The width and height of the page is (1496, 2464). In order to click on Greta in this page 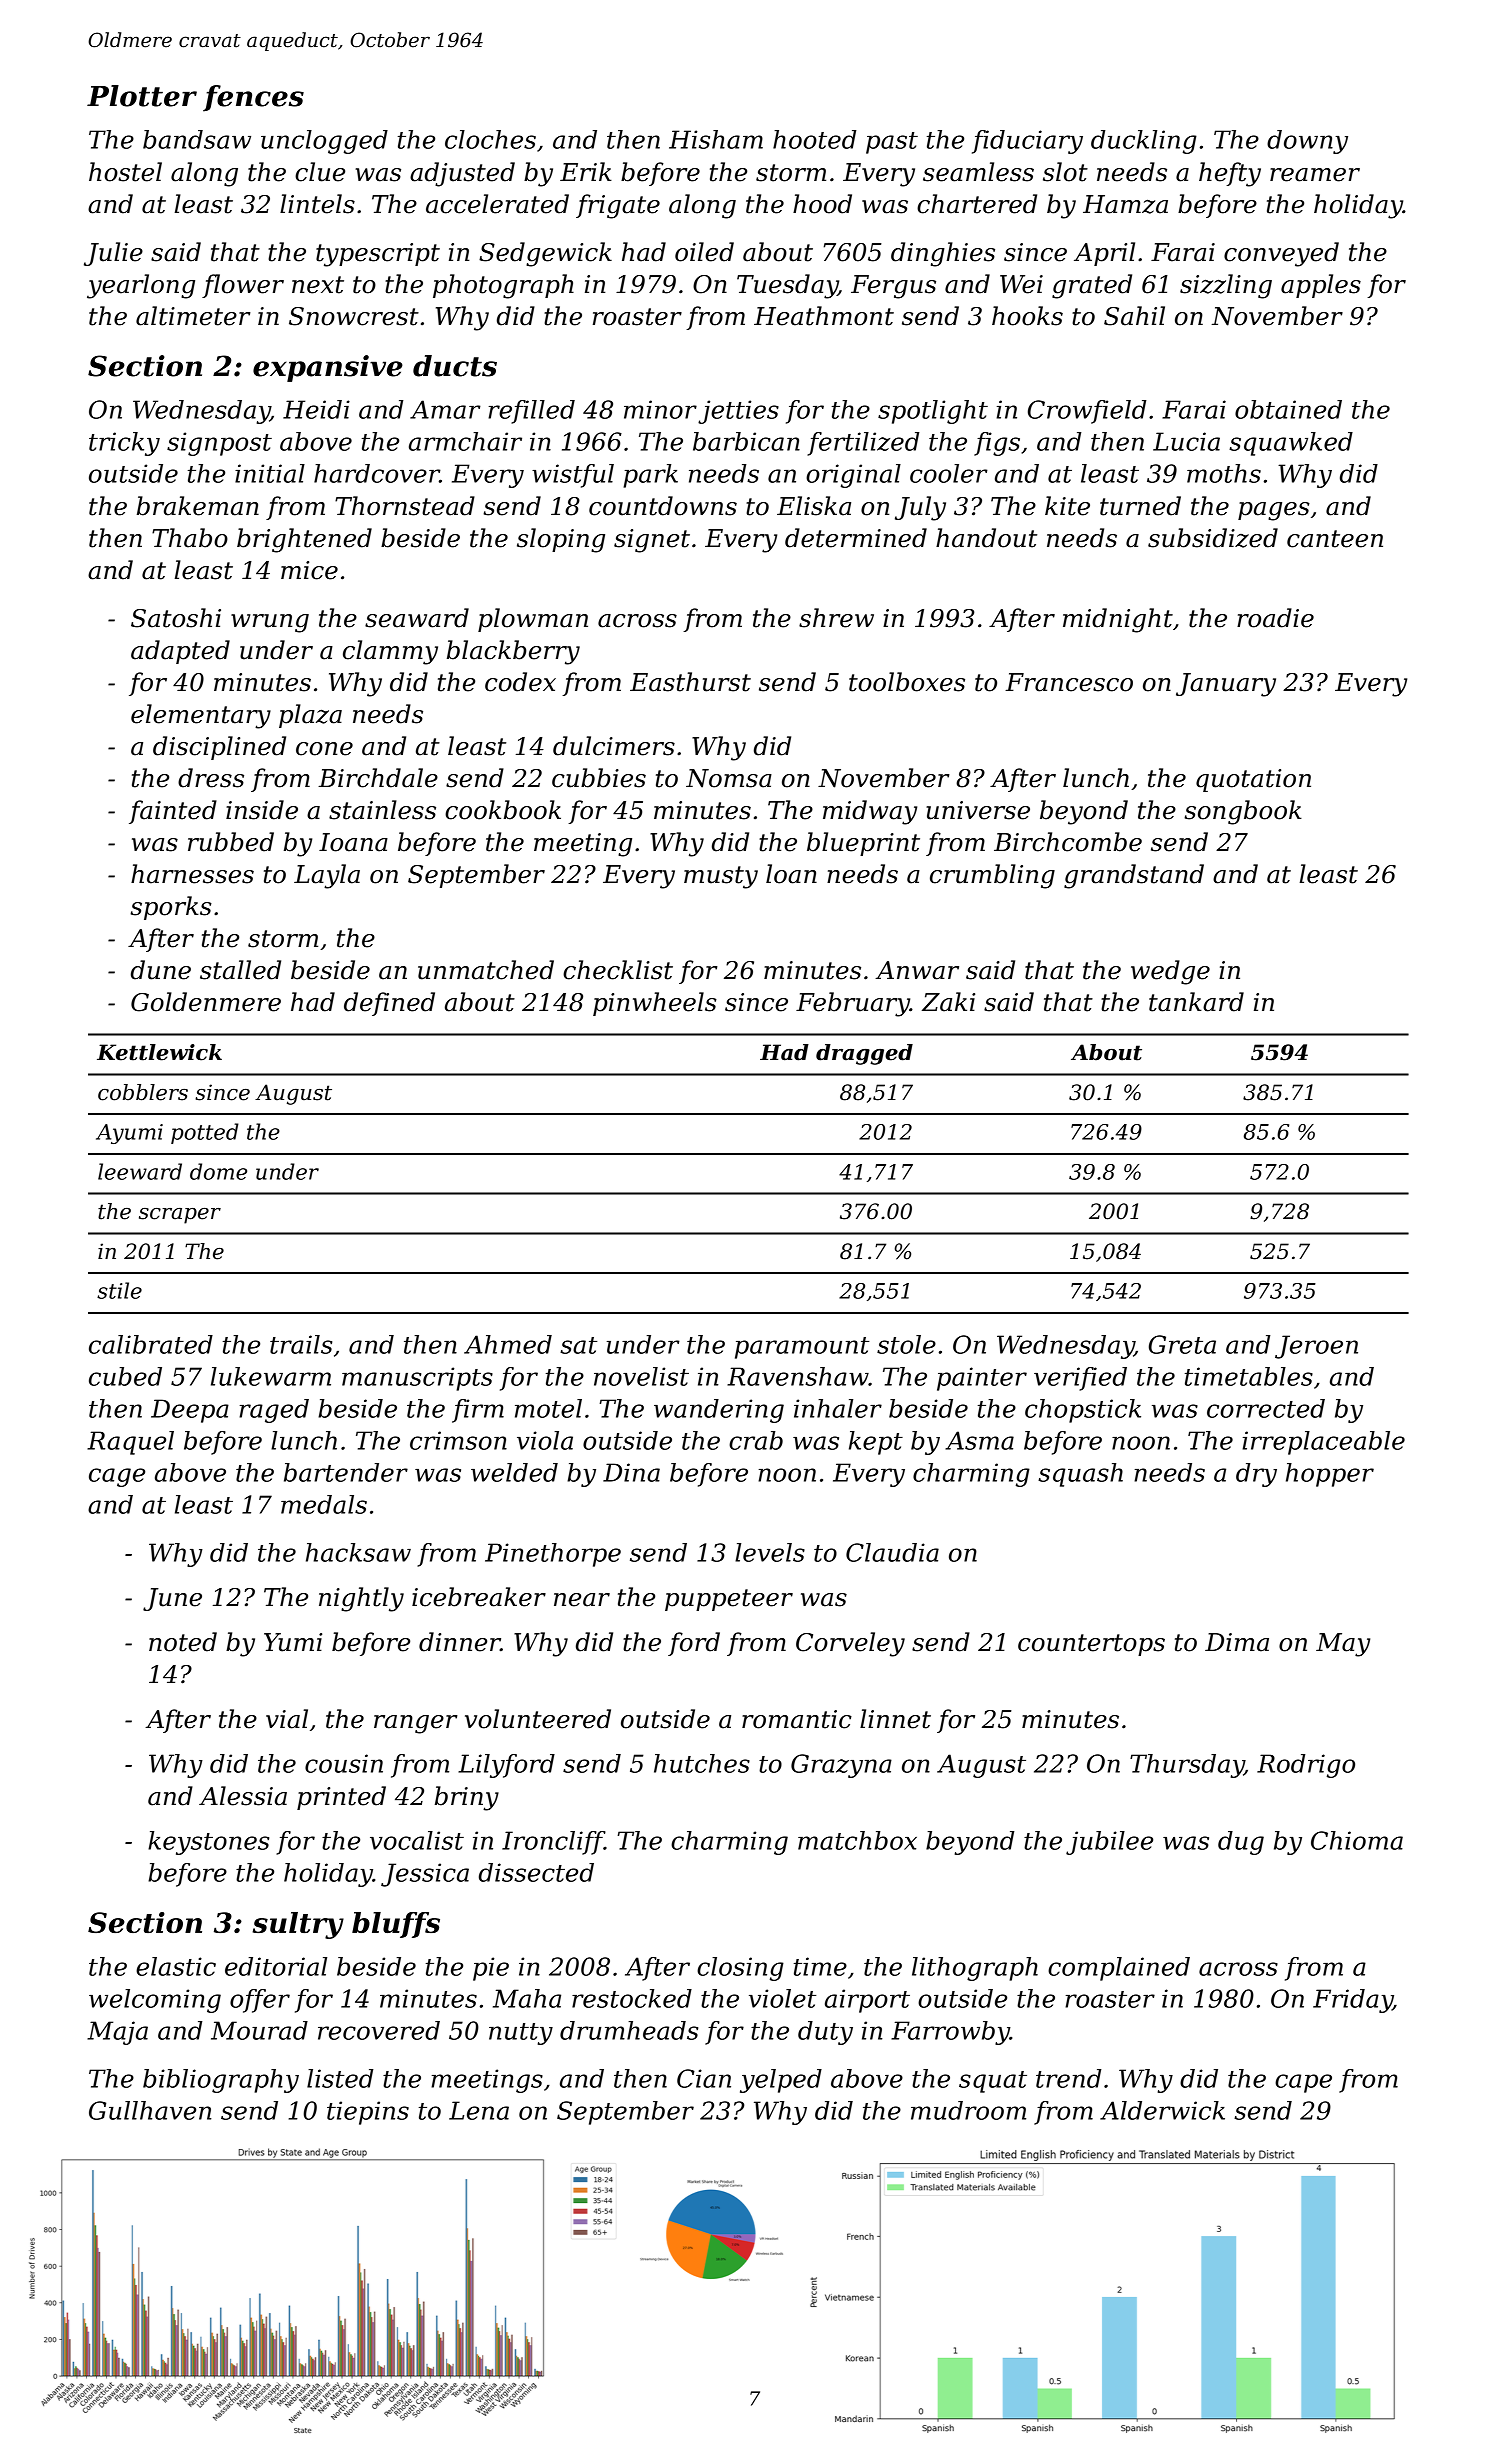, I will do `click(1182, 1344)`.
